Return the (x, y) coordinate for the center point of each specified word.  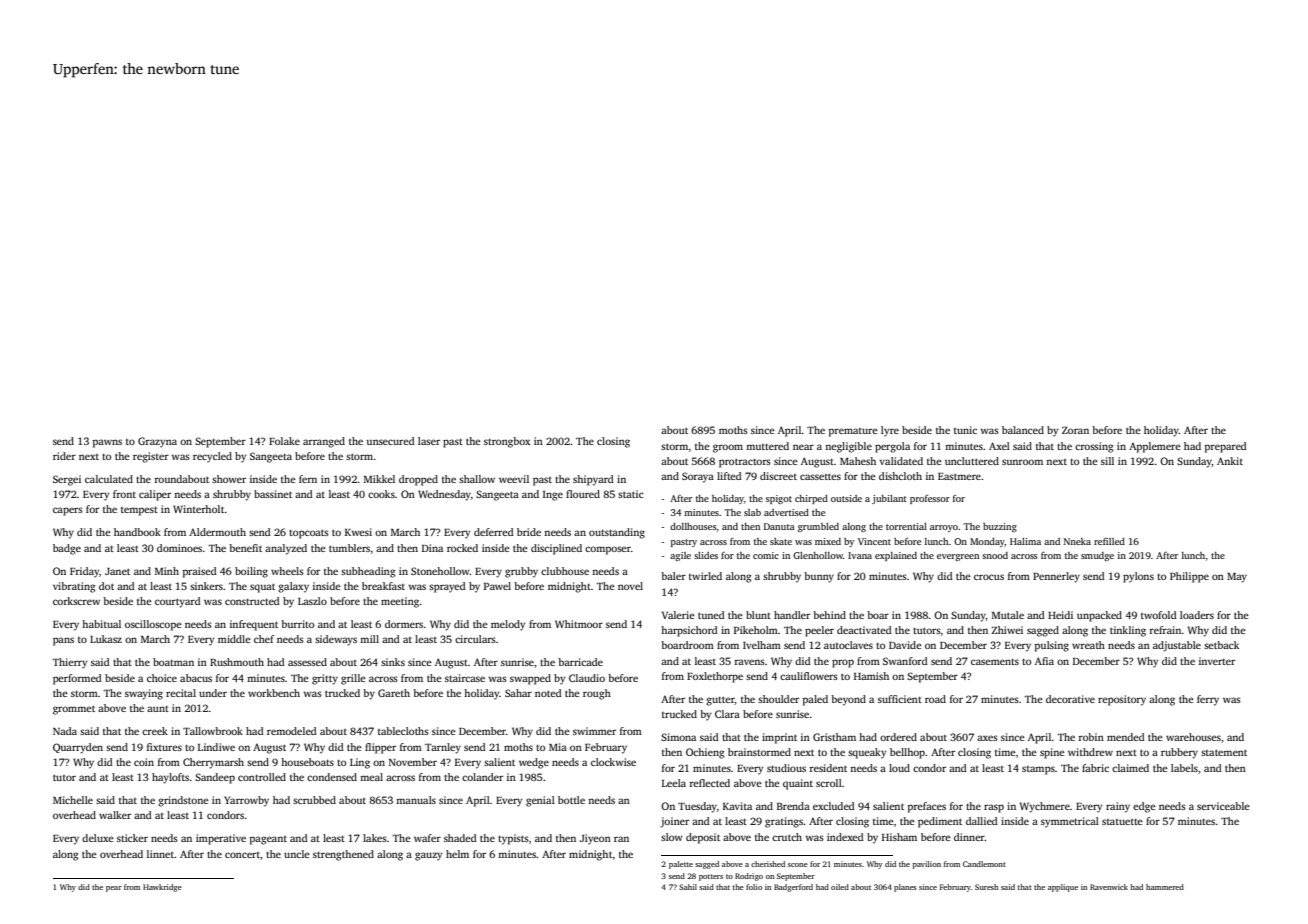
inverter (1217, 661)
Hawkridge (162, 888)
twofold (1159, 615)
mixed (828, 541)
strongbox (507, 442)
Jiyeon (595, 839)
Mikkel (379, 479)
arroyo (944, 528)
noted (548, 693)
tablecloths (403, 731)
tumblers (349, 548)
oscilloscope (153, 625)
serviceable (1223, 806)
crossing (1094, 447)
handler (792, 615)
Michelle (73, 800)
